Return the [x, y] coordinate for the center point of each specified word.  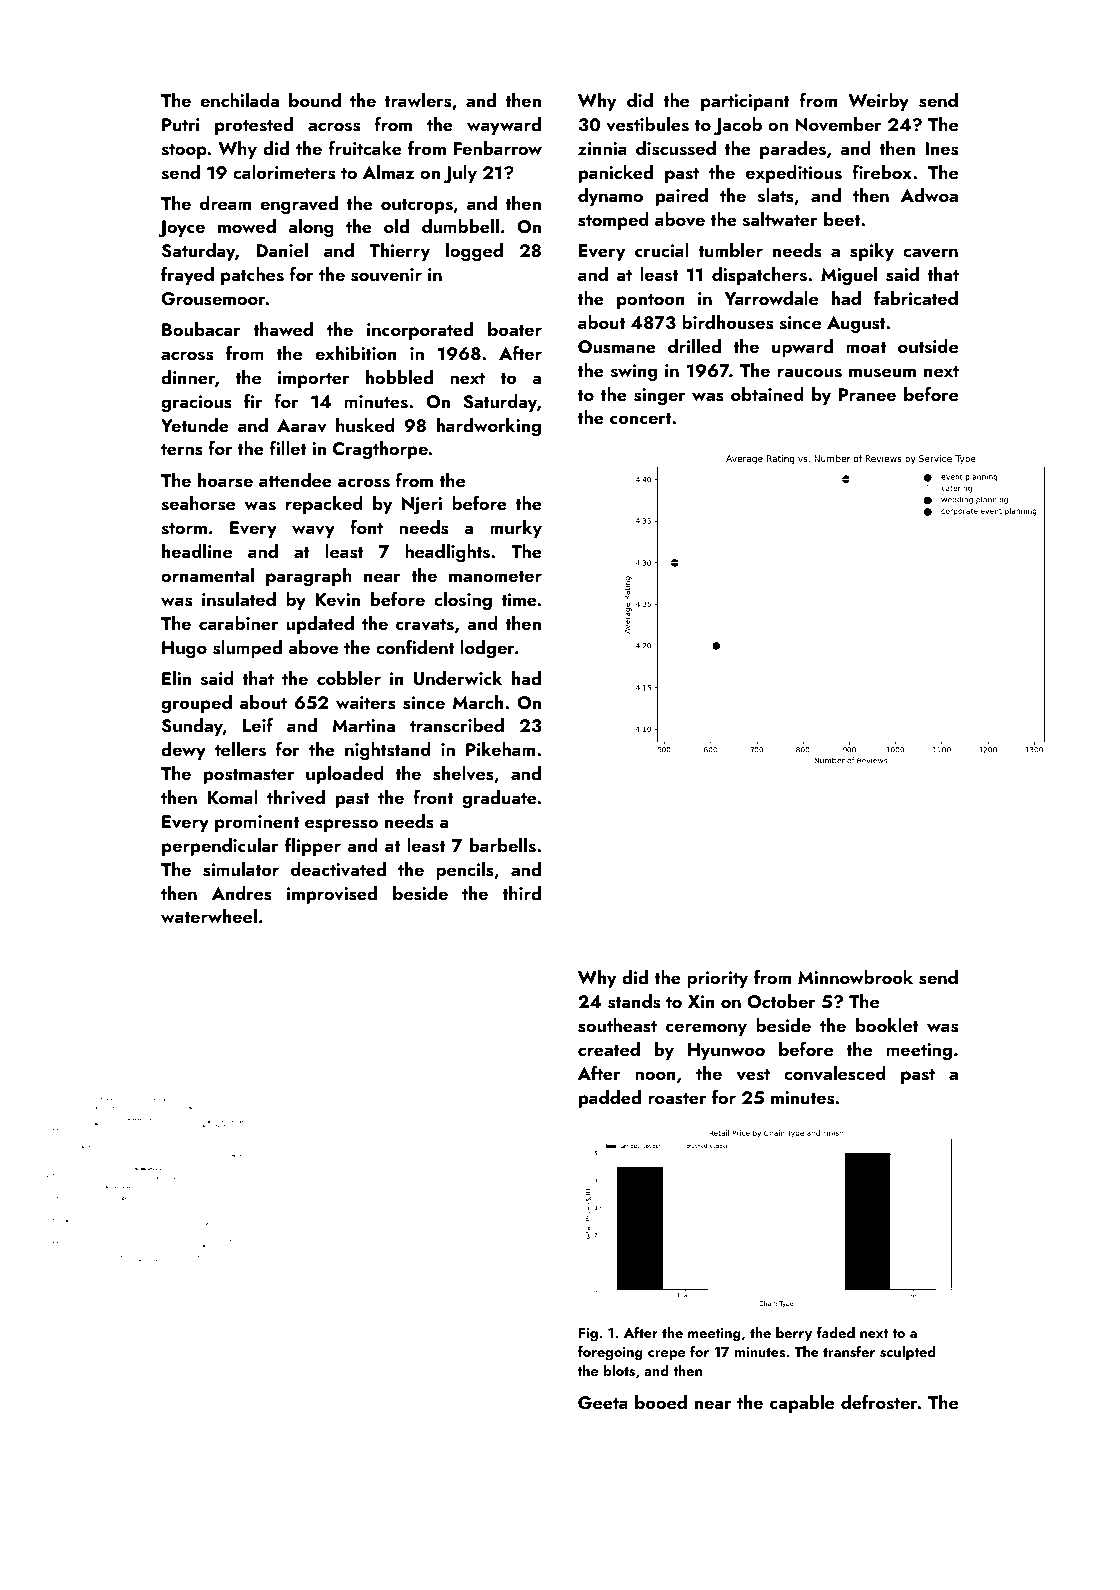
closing [463, 601]
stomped [613, 221]
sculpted [908, 1353]
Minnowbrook [855, 977]
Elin [176, 678]
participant [745, 102]
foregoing [610, 1353]
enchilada [239, 100]
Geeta [603, 1403]
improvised [332, 895]
